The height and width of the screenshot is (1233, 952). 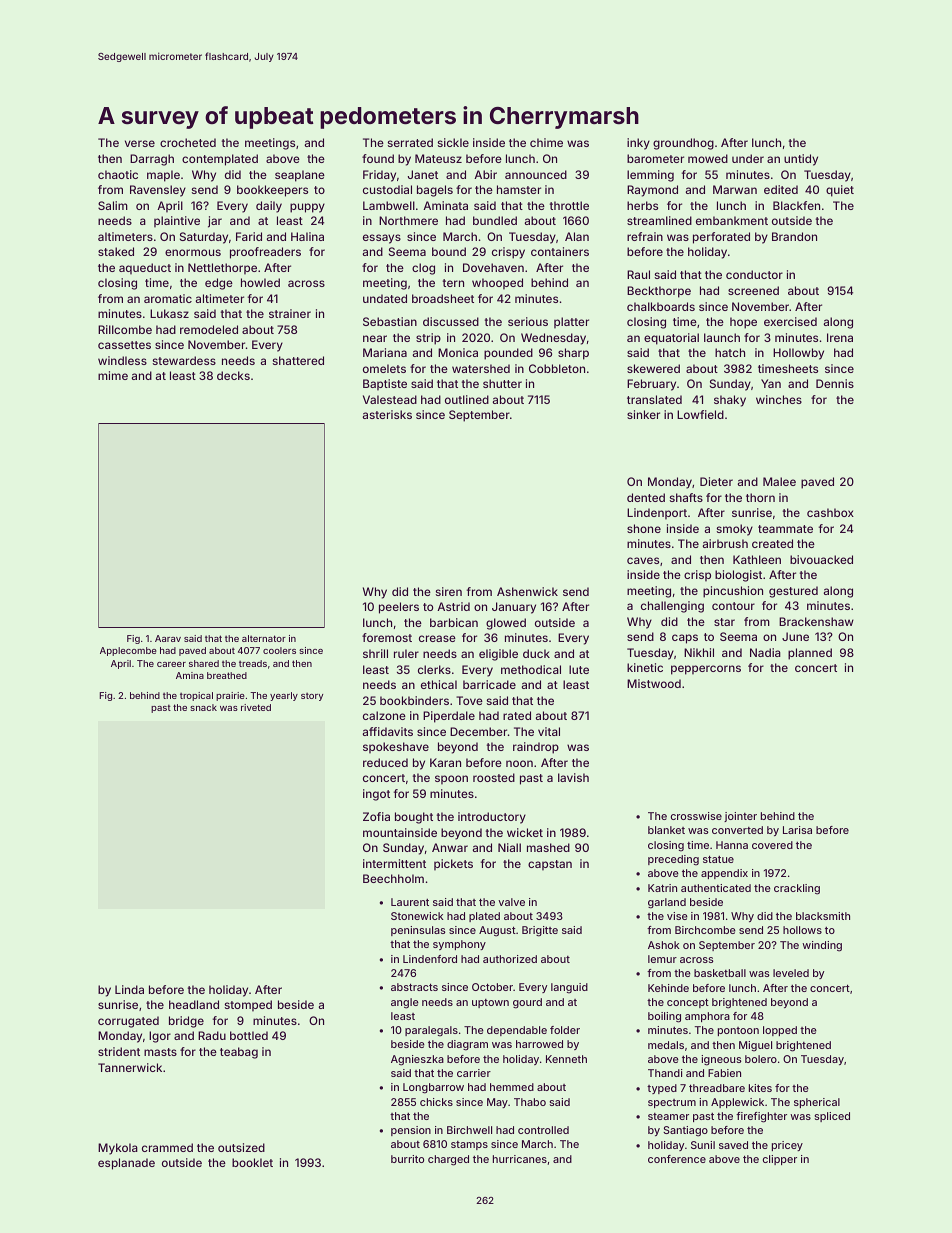 What do you see at coordinates (387, 414) in the screenshot?
I see `asterisks` at bounding box center [387, 414].
